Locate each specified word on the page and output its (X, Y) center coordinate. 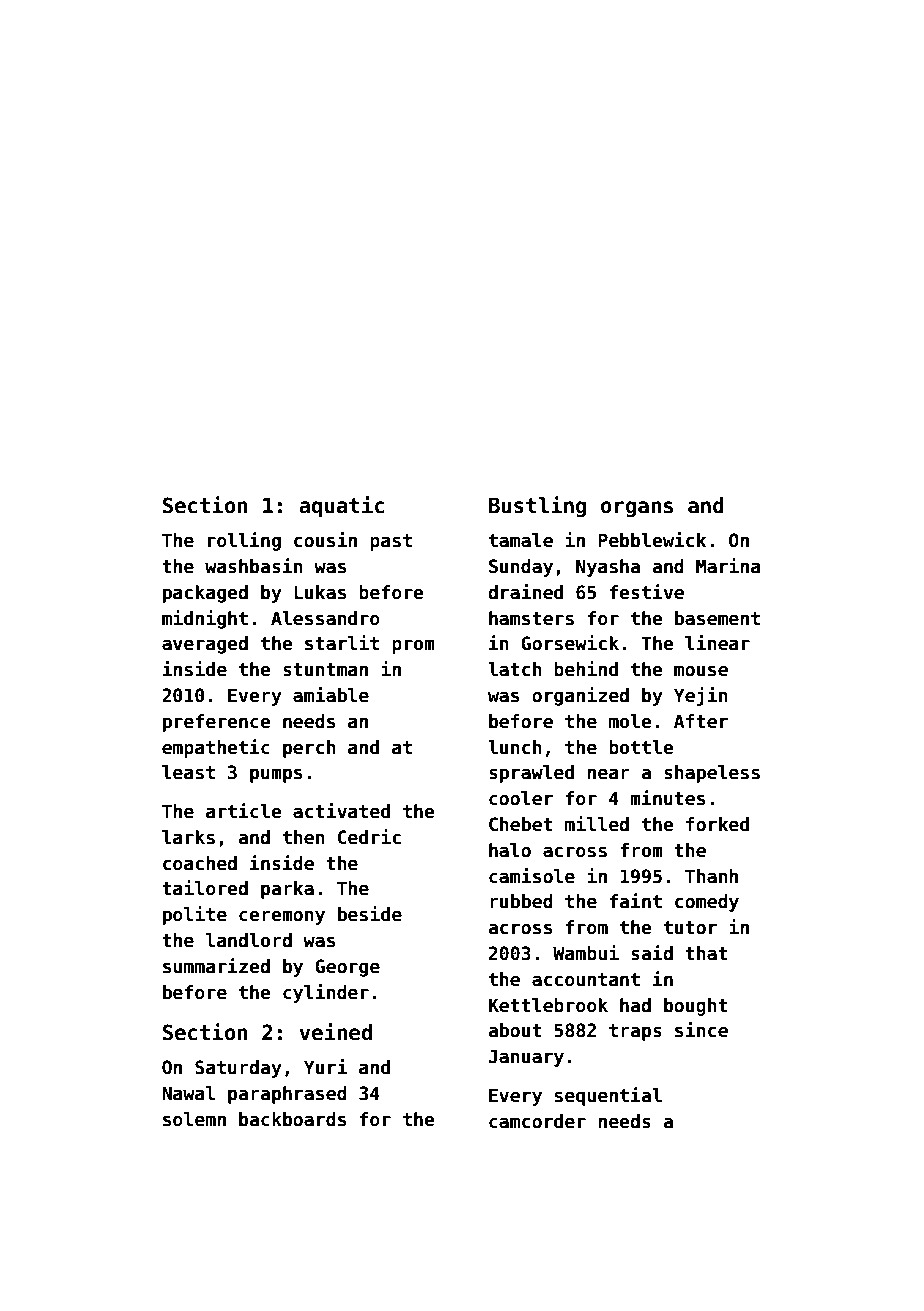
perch (309, 749)
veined (335, 1032)
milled (597, 824)
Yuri (325, 1067)
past (391, 542)
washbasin (254, 566)
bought (696, 1007)
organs (637, 509)
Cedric (369, 837)
